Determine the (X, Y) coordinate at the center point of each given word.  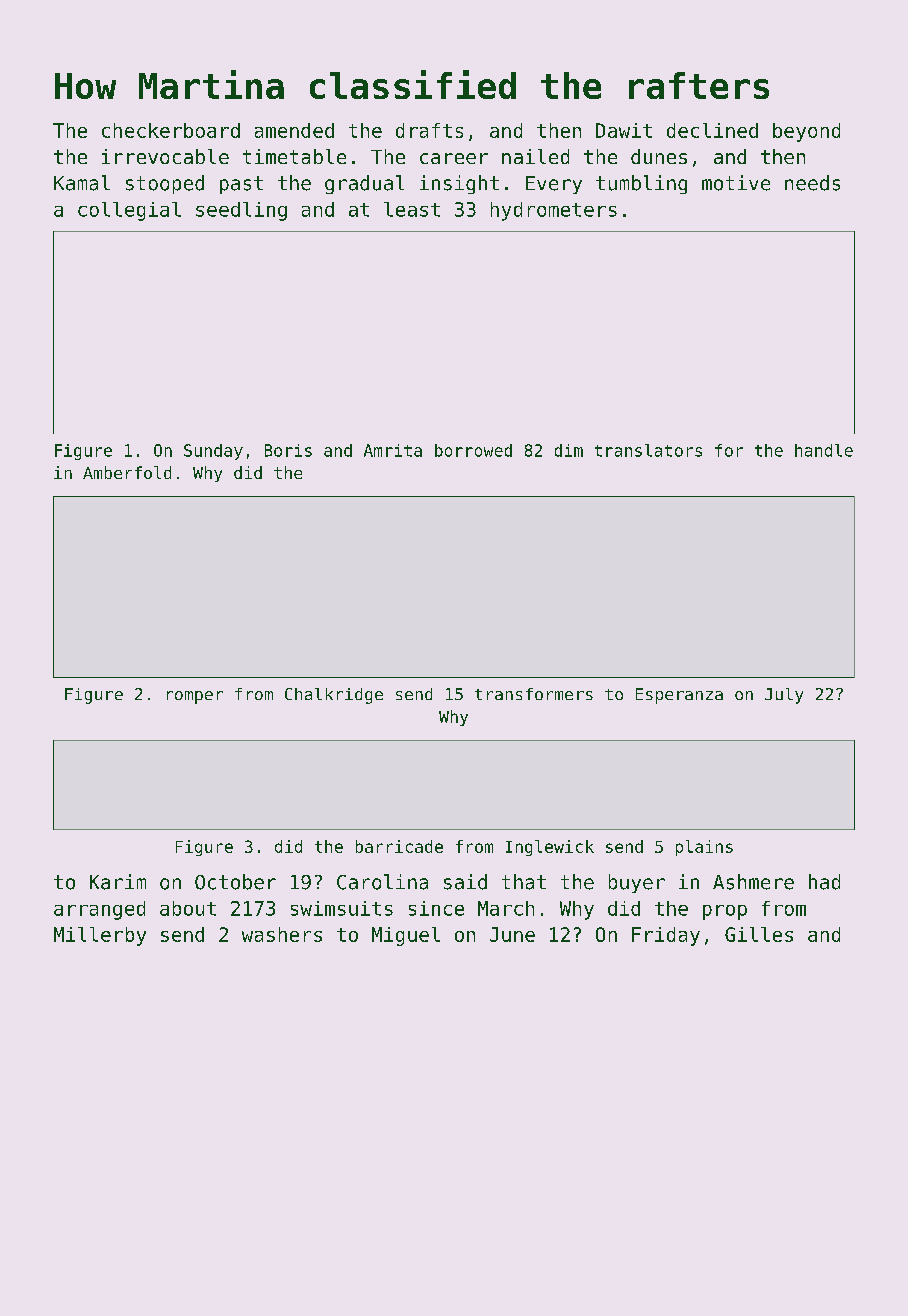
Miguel (406, 936)
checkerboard (171, 130)
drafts (429, 130)
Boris (288, 450)
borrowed (473, 450)
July (784, 696)
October (235, 882)
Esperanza (679, 696)
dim (569, 450)
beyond (806, 132)
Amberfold (127, 472)
